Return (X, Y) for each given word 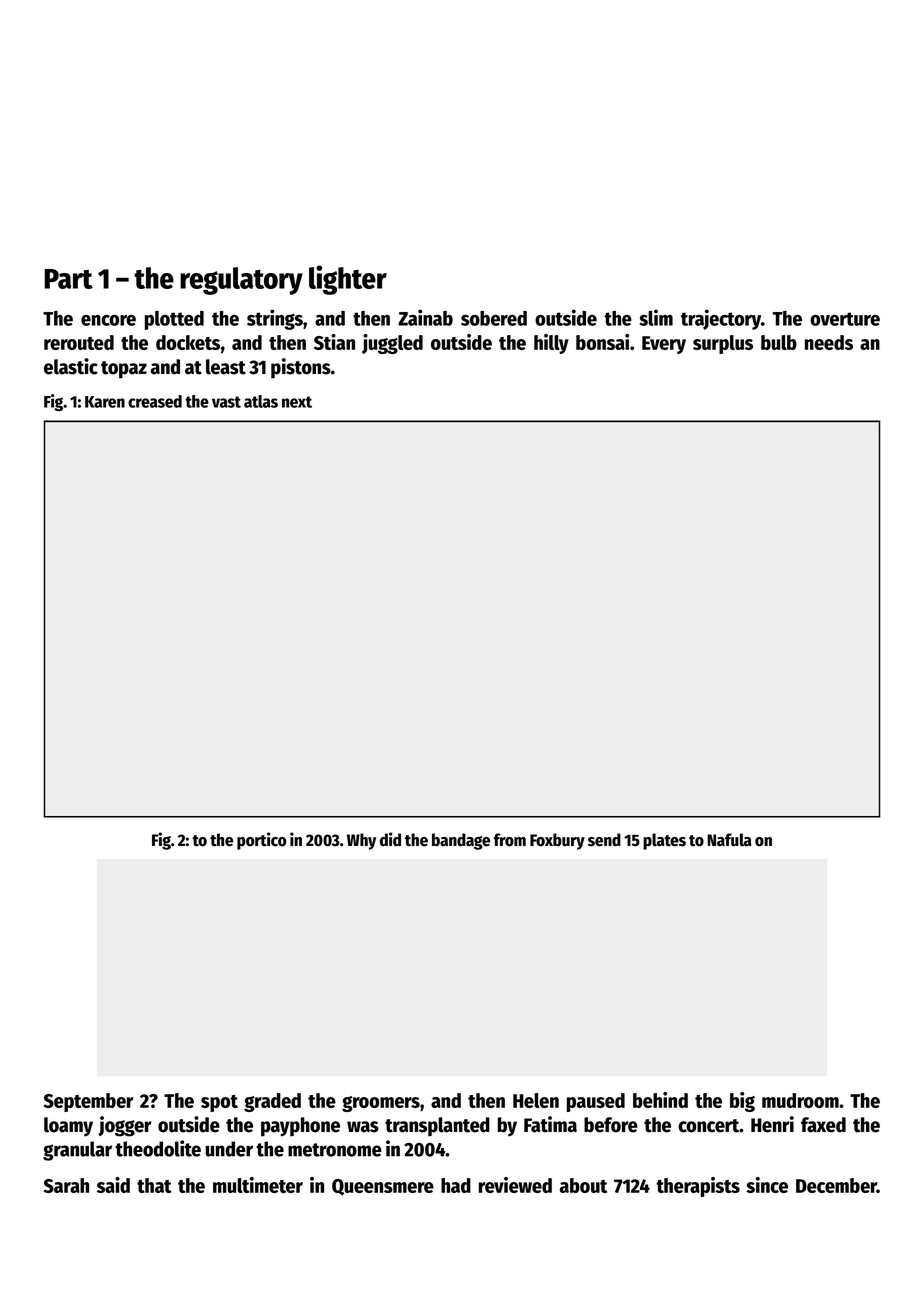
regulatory (241, 281)
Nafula (729, 840)
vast (226, 402)
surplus (723, 344)
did (390, 839)
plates (664, 841)
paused (596, 1102)
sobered (494, 318)
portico (261, 841)
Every (664, 345)
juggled (392, 344)
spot (219, 1103)
